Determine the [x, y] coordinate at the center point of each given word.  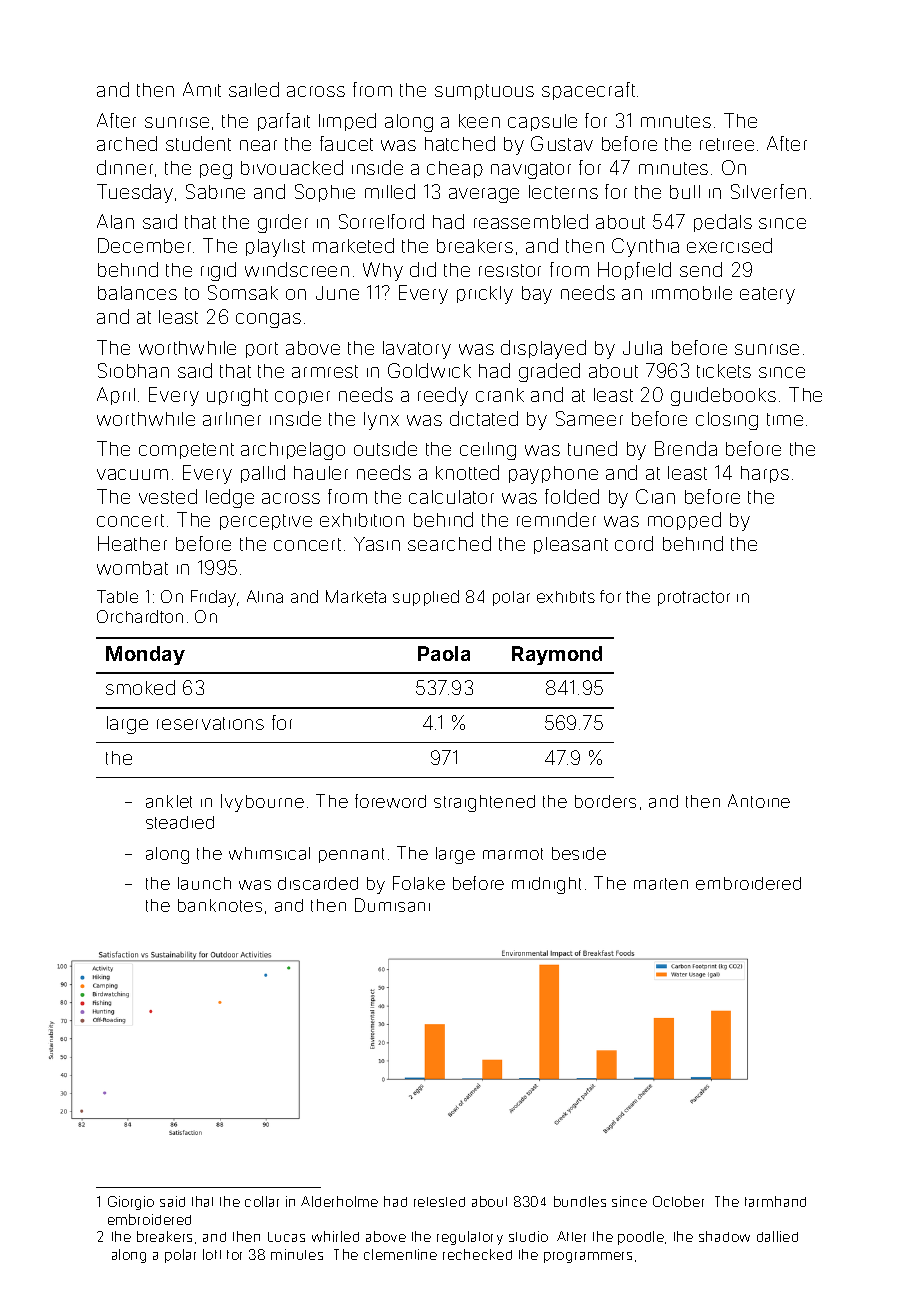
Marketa [356, 596]
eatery [767, 295]
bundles [580, 1201]
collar [262, 1201]
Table [117, 596]
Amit [202, 89]
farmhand [775, 1201]
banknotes [220, 905]
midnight [546, 885]
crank [500, 395]
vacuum [132, 474]
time [785, 419]
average [484, 195]
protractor [694, 598]
